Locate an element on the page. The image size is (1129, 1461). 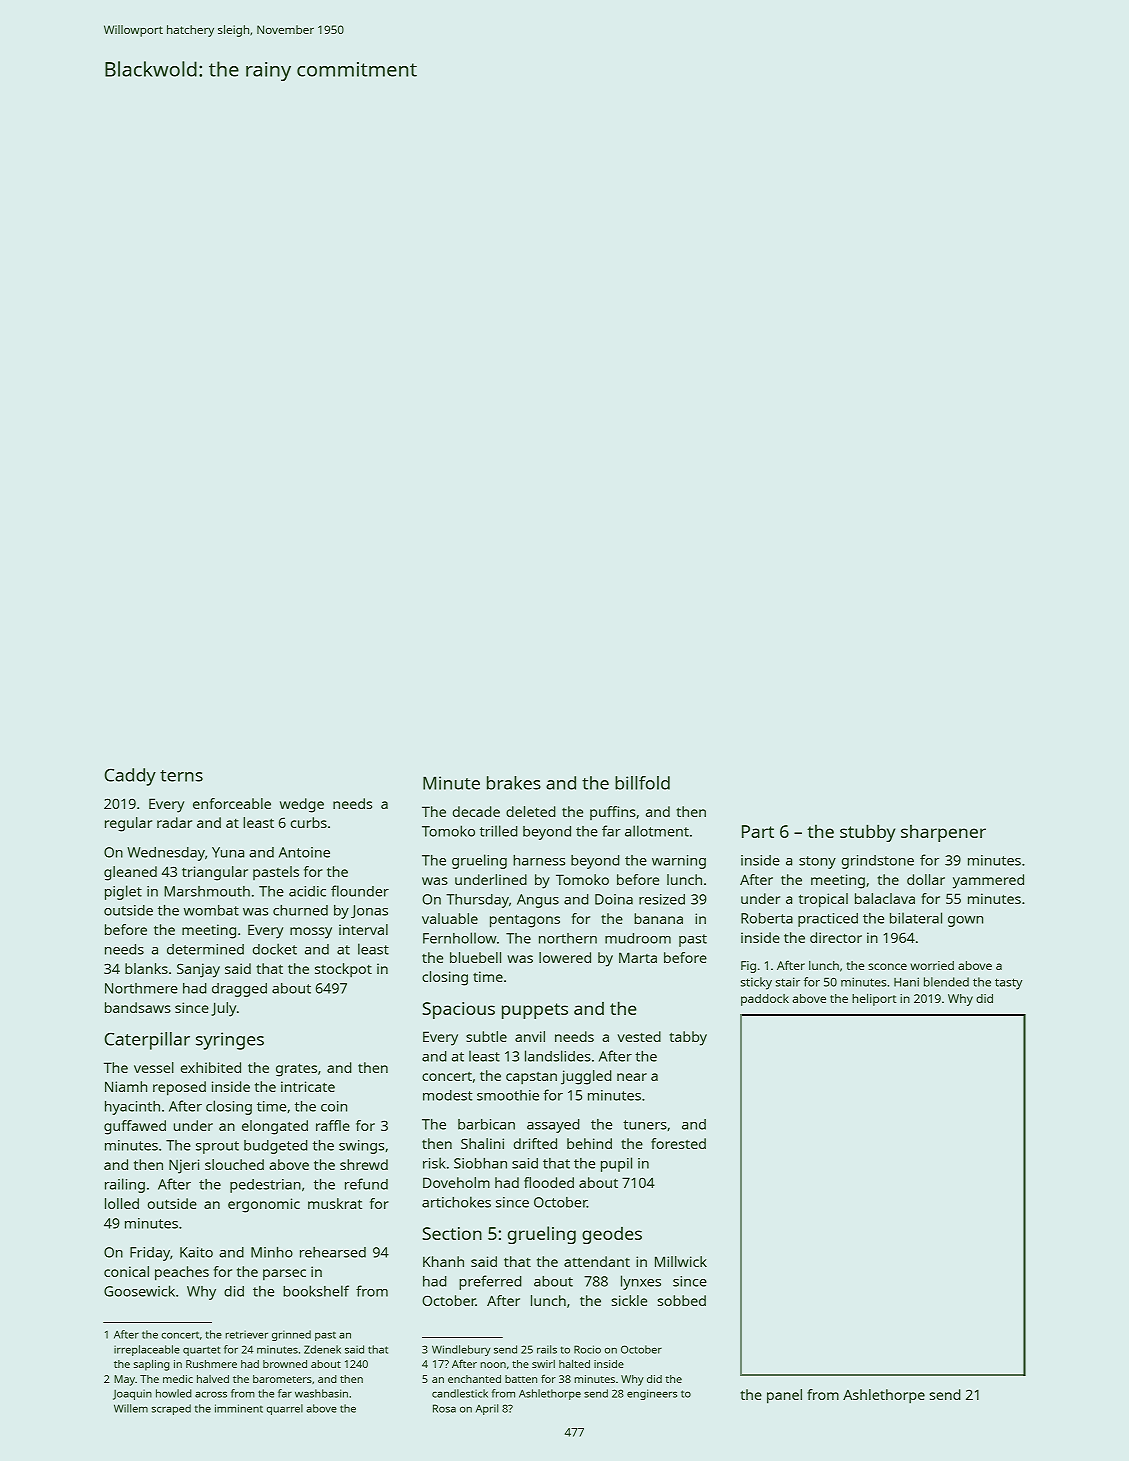
imminent is located at coordinates (239, 1408).
